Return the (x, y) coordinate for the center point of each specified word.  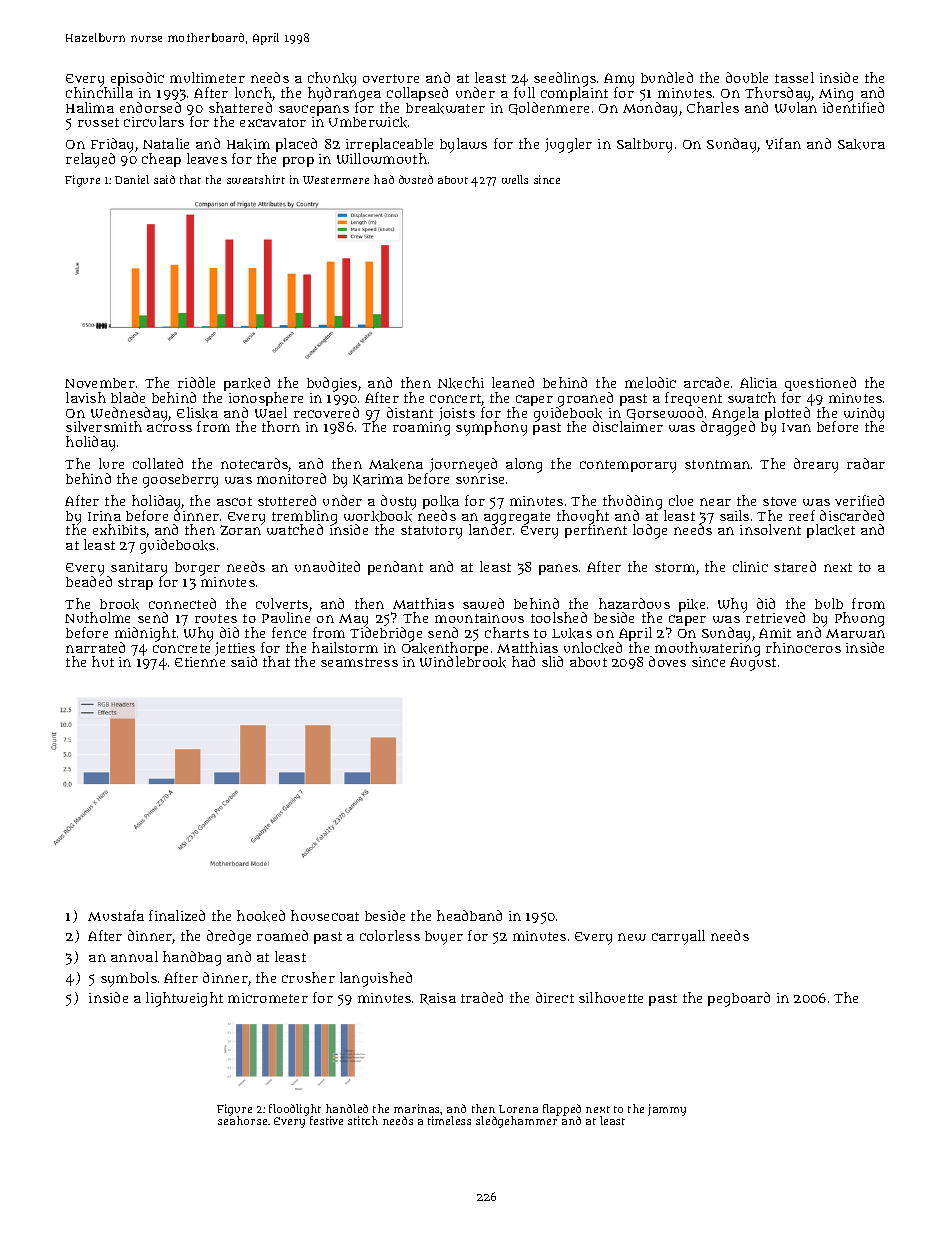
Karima (378, 480)
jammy (667, 1110)
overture (391, 78)
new (632, 937)
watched (295, 530)
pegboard (739, 999)
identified (853, 107)
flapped (562, 1110)
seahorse (242, 1121)
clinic (750, 566)
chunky (332, 79)
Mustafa (116, 915)
